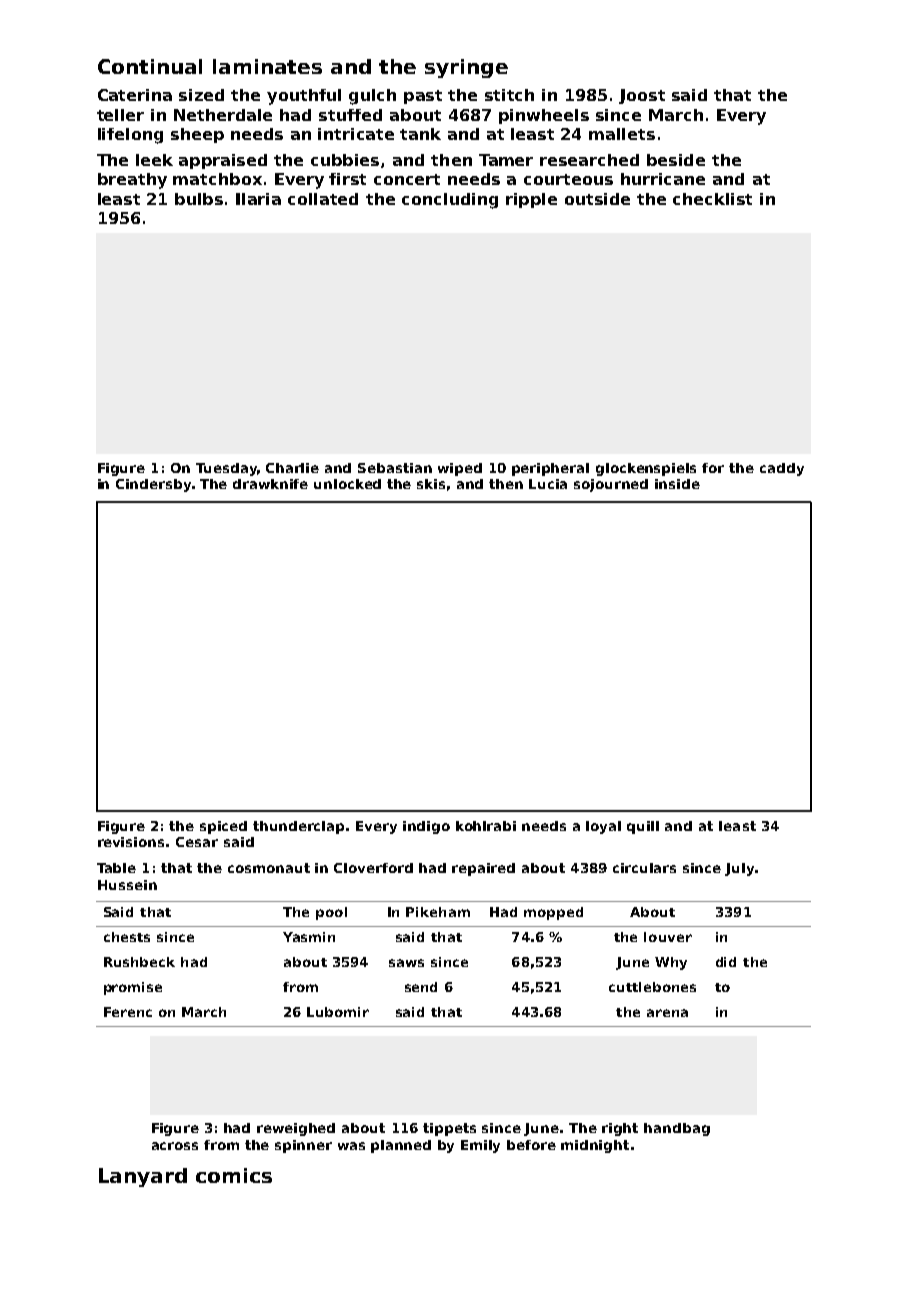 This screenshot has width=908, height=1316. I want to click on Pikeham, so click(438, 912).
